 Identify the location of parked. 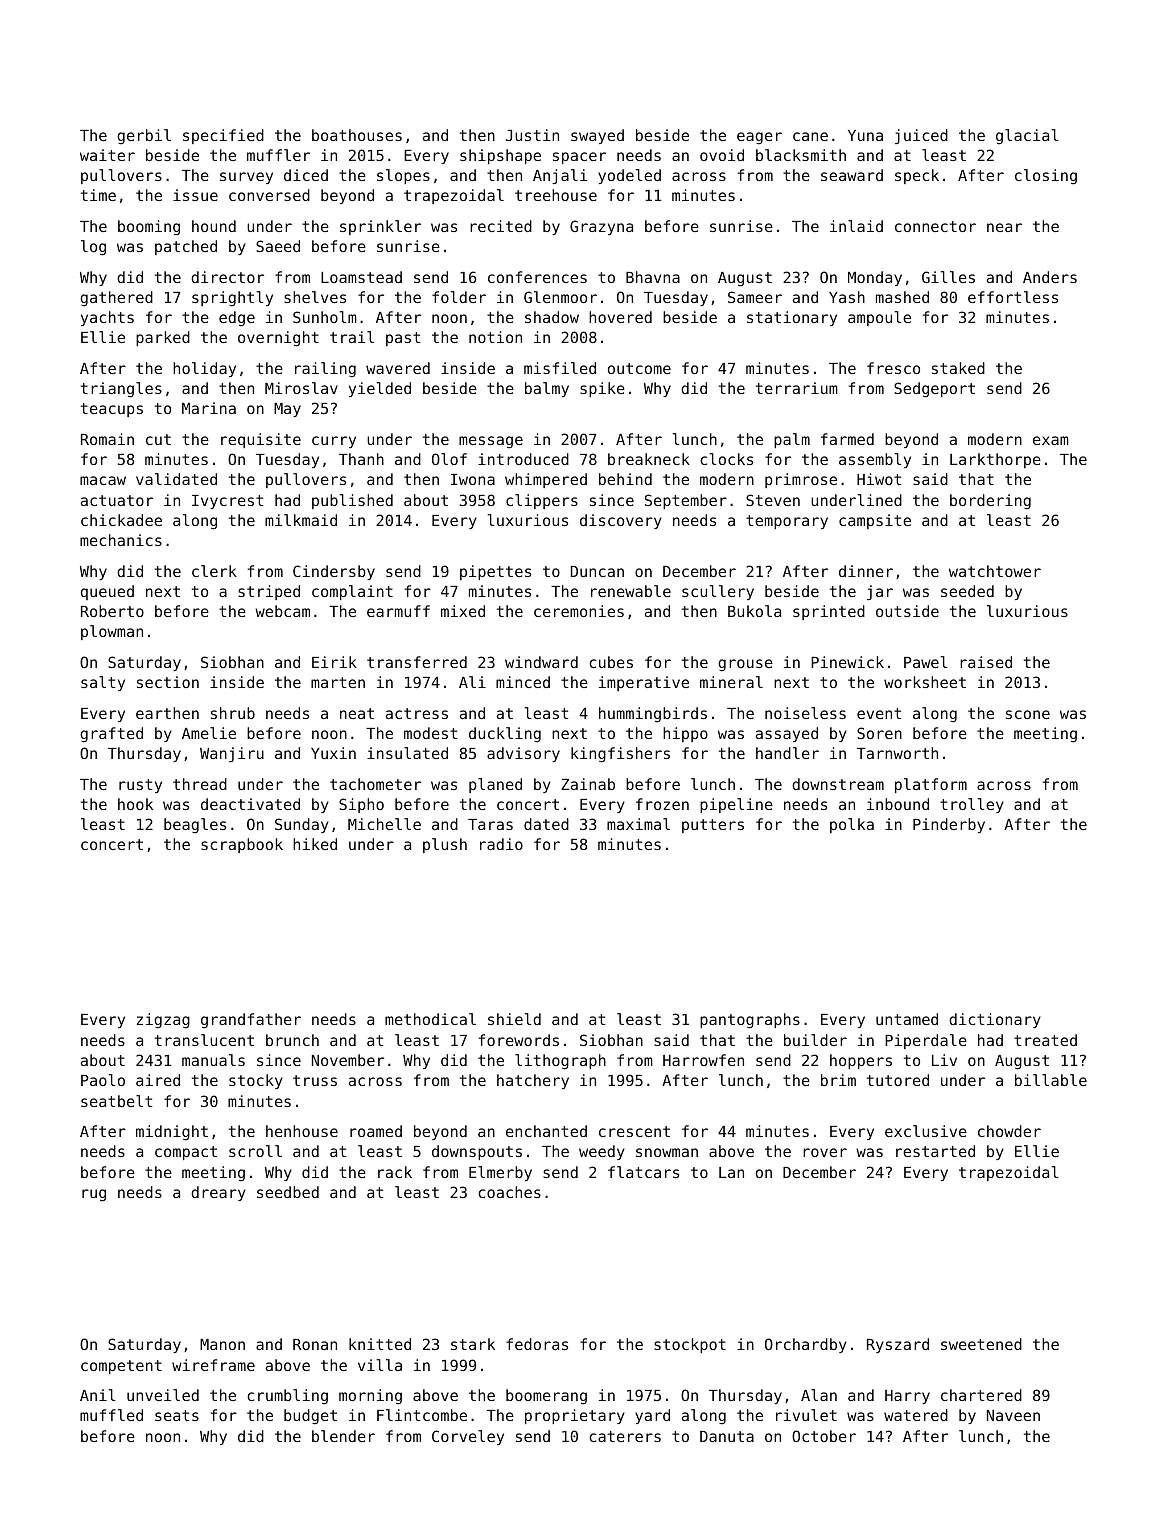
(163, 338).
